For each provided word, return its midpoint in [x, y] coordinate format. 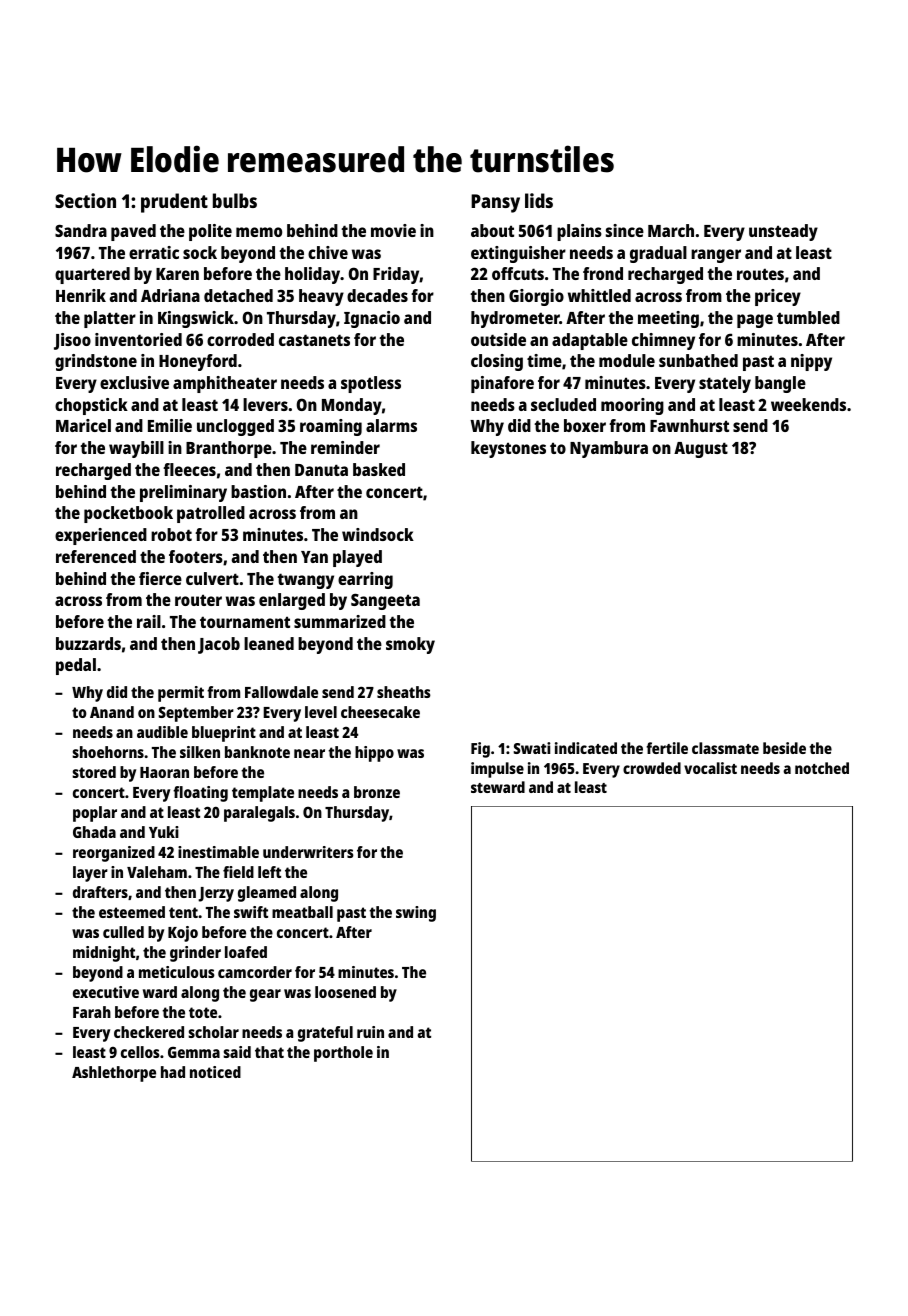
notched [822, 768]
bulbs [235, 200]
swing [416, 914]
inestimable [218, 852]
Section [85, 200]
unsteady [783, 232]
